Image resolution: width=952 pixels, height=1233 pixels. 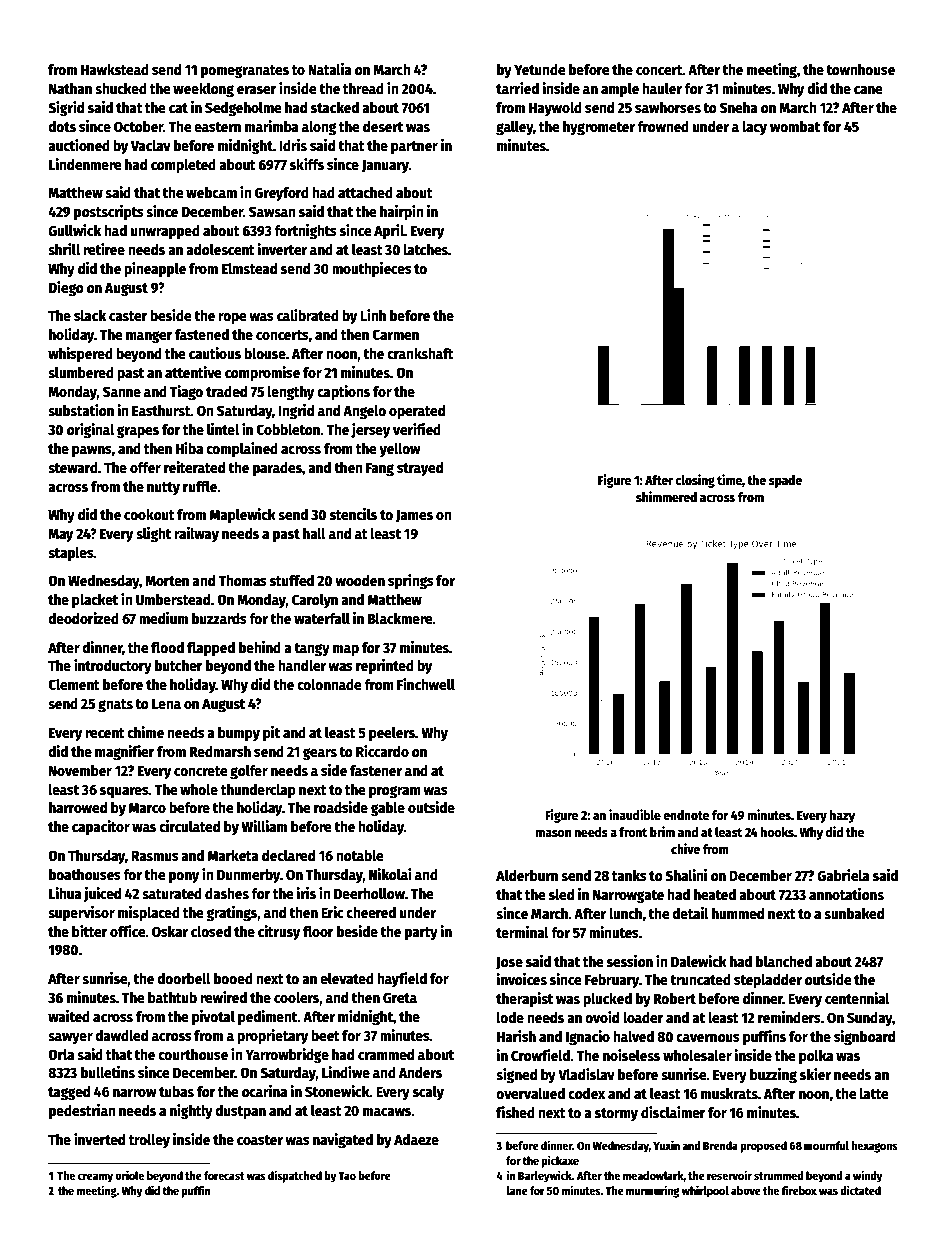 What do you see at coordinates (754, 128) in the page?
I see `lacy` at bounding box center [754, 128].
